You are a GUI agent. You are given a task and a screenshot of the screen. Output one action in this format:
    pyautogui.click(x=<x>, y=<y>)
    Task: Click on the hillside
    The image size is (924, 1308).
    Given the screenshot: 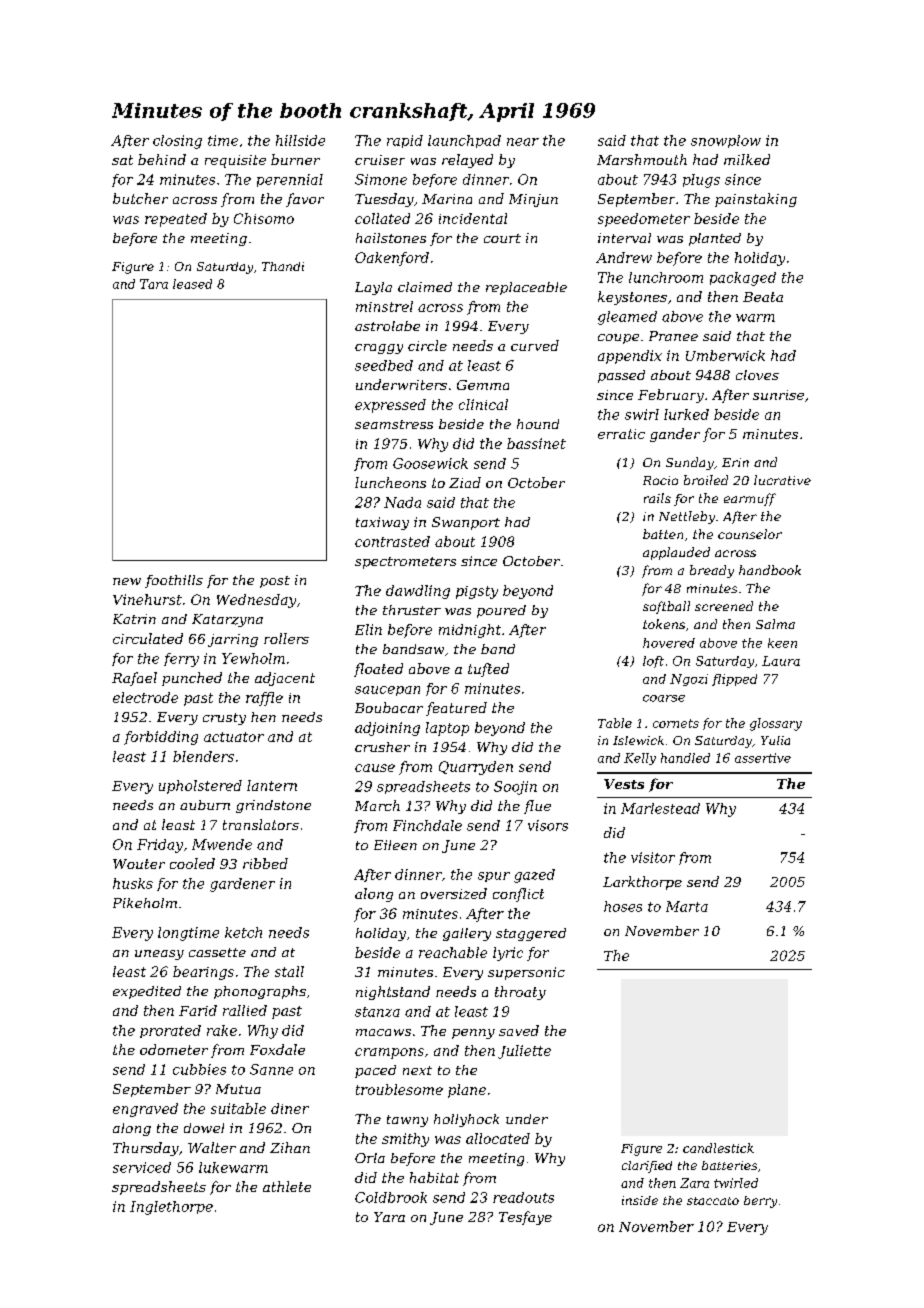 What is the action you would take?
    pyautogui.click(x=300, y=140)
